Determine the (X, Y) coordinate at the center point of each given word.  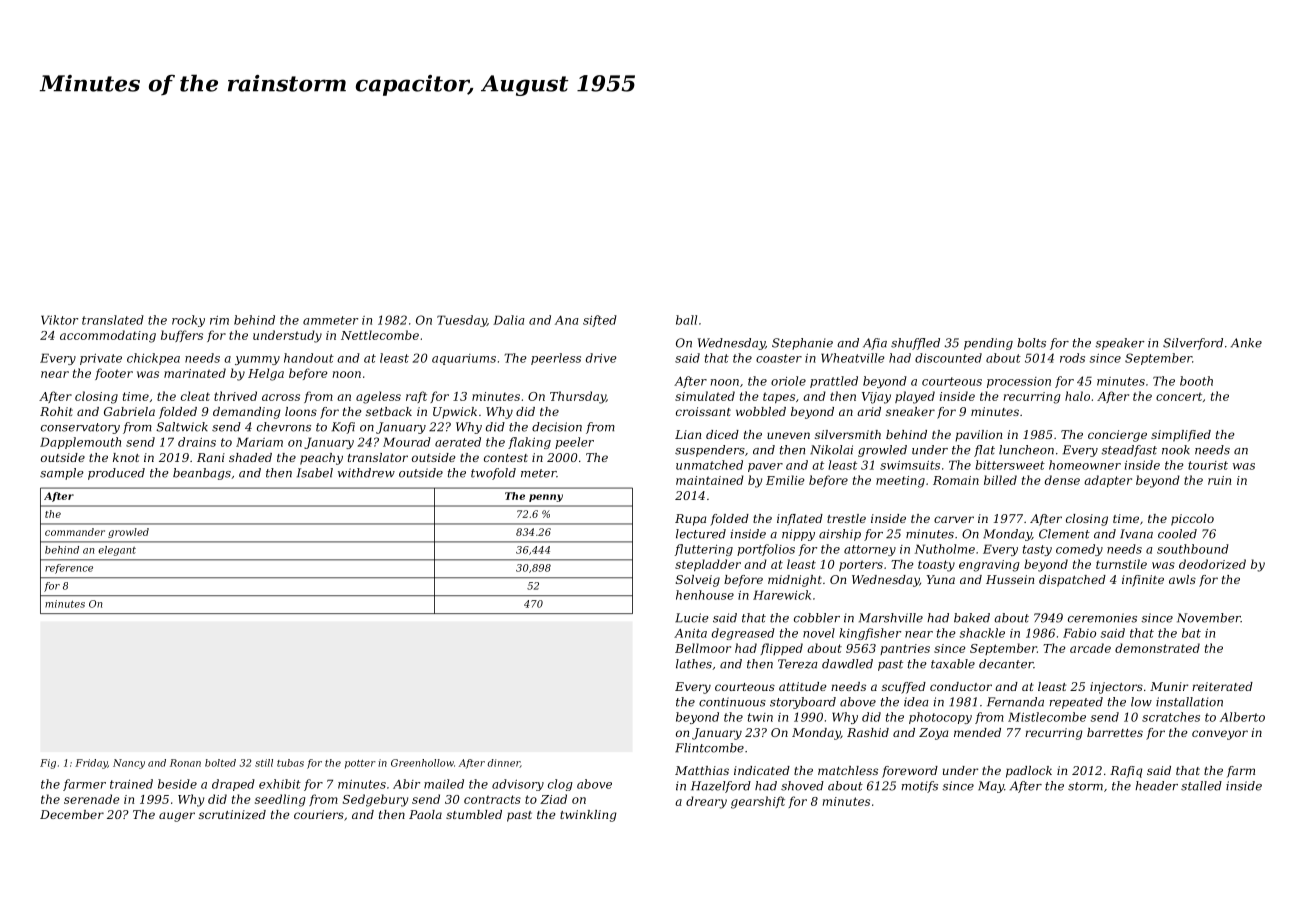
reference (69, 569)
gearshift (758, 802)
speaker (1120, 344)
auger (177, 817)
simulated (705, 396)
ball (686, 320)
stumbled (474, 814)
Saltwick (182, 427)
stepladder (708, 565)
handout (309, 358)
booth (1196, 381)
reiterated (1222, 686)
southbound (1193, 549)
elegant (117, 551)
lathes (694, 664)
